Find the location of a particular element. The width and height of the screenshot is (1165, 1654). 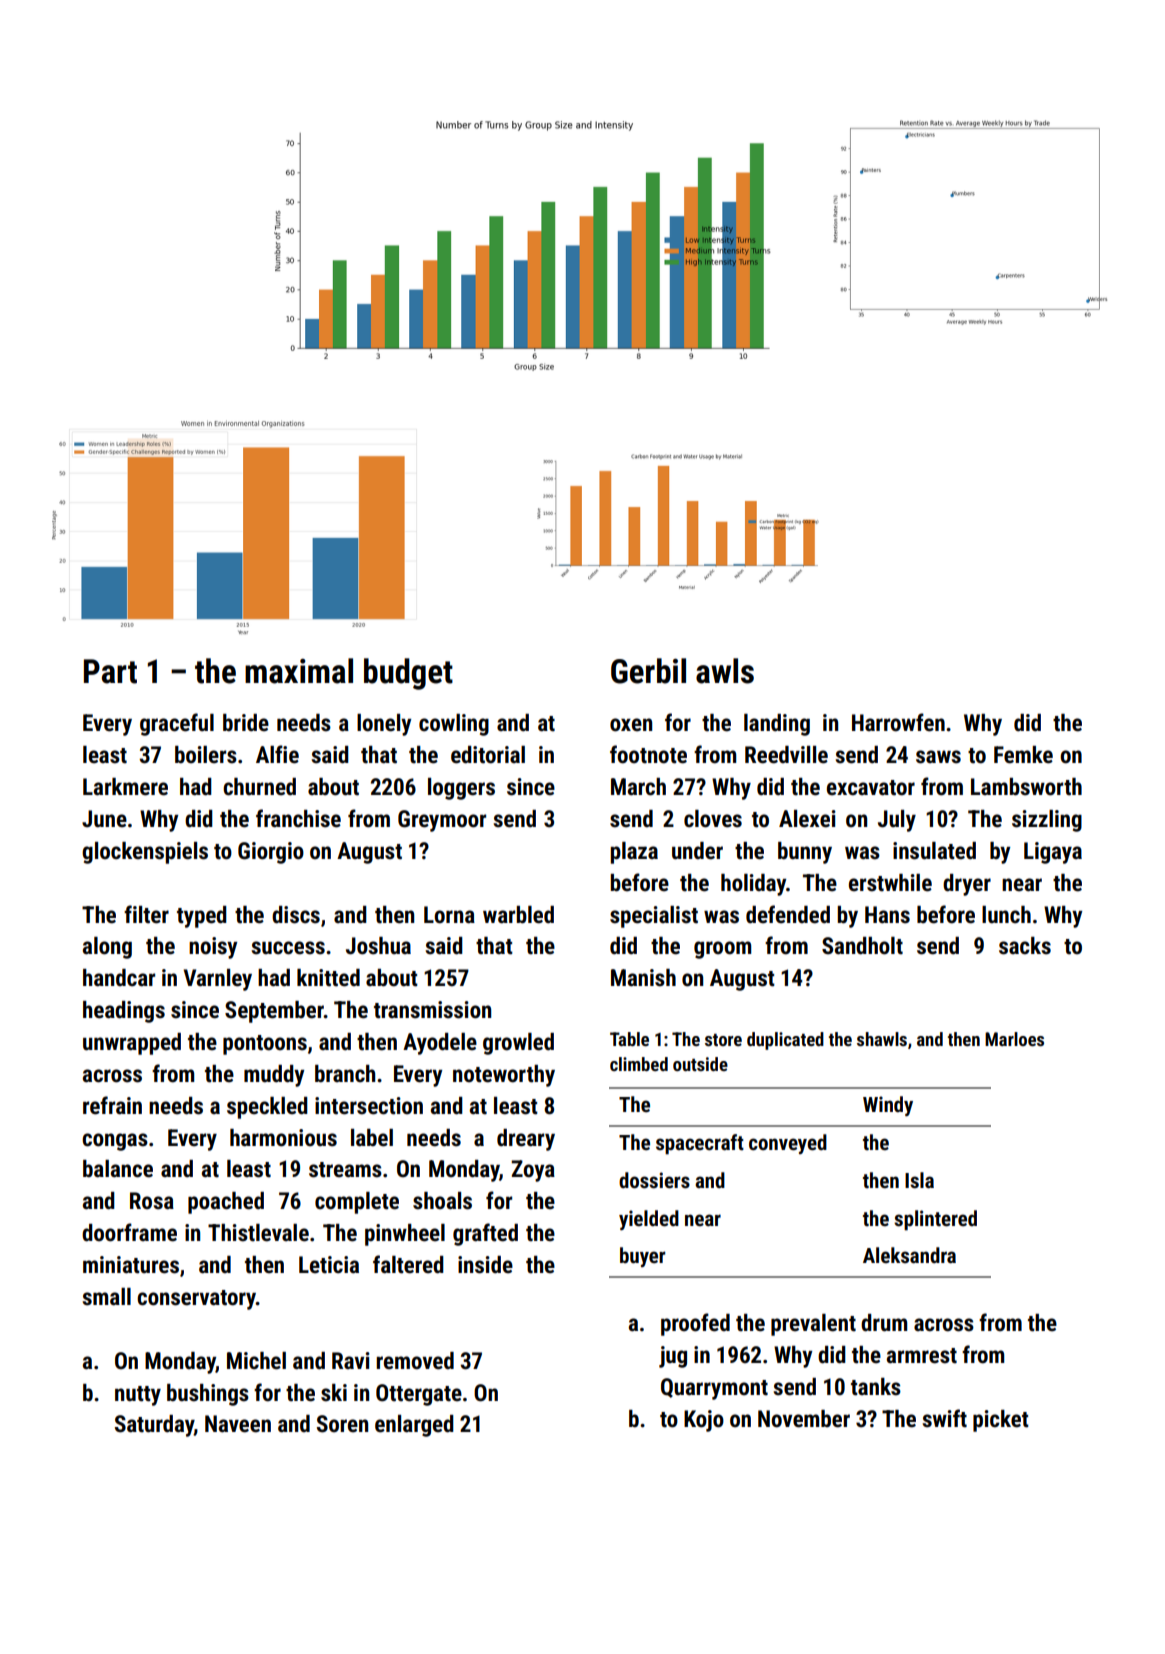

Gerbil is located at coordinates (648, 671).
